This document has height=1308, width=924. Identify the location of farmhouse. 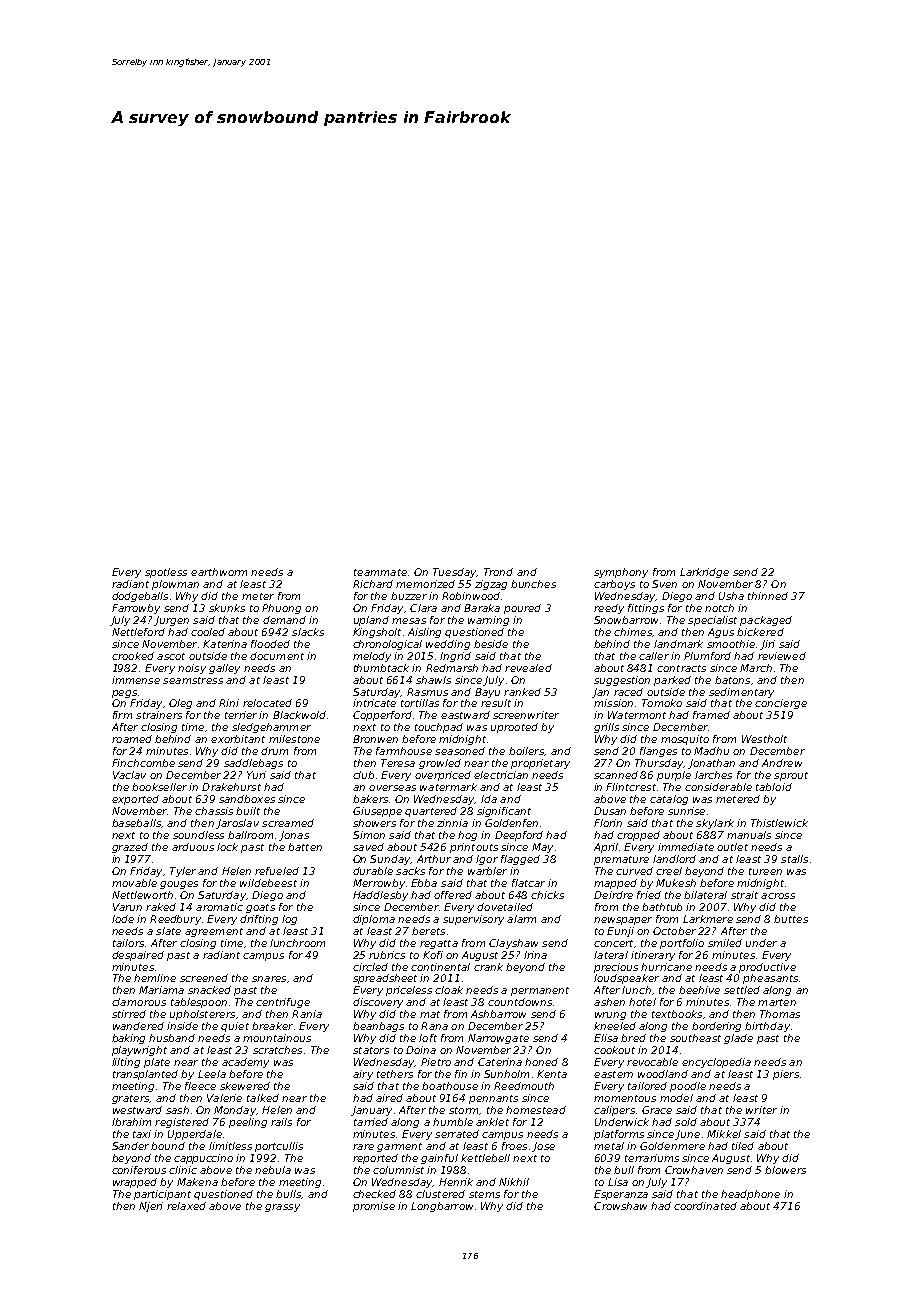
(404, 751).
